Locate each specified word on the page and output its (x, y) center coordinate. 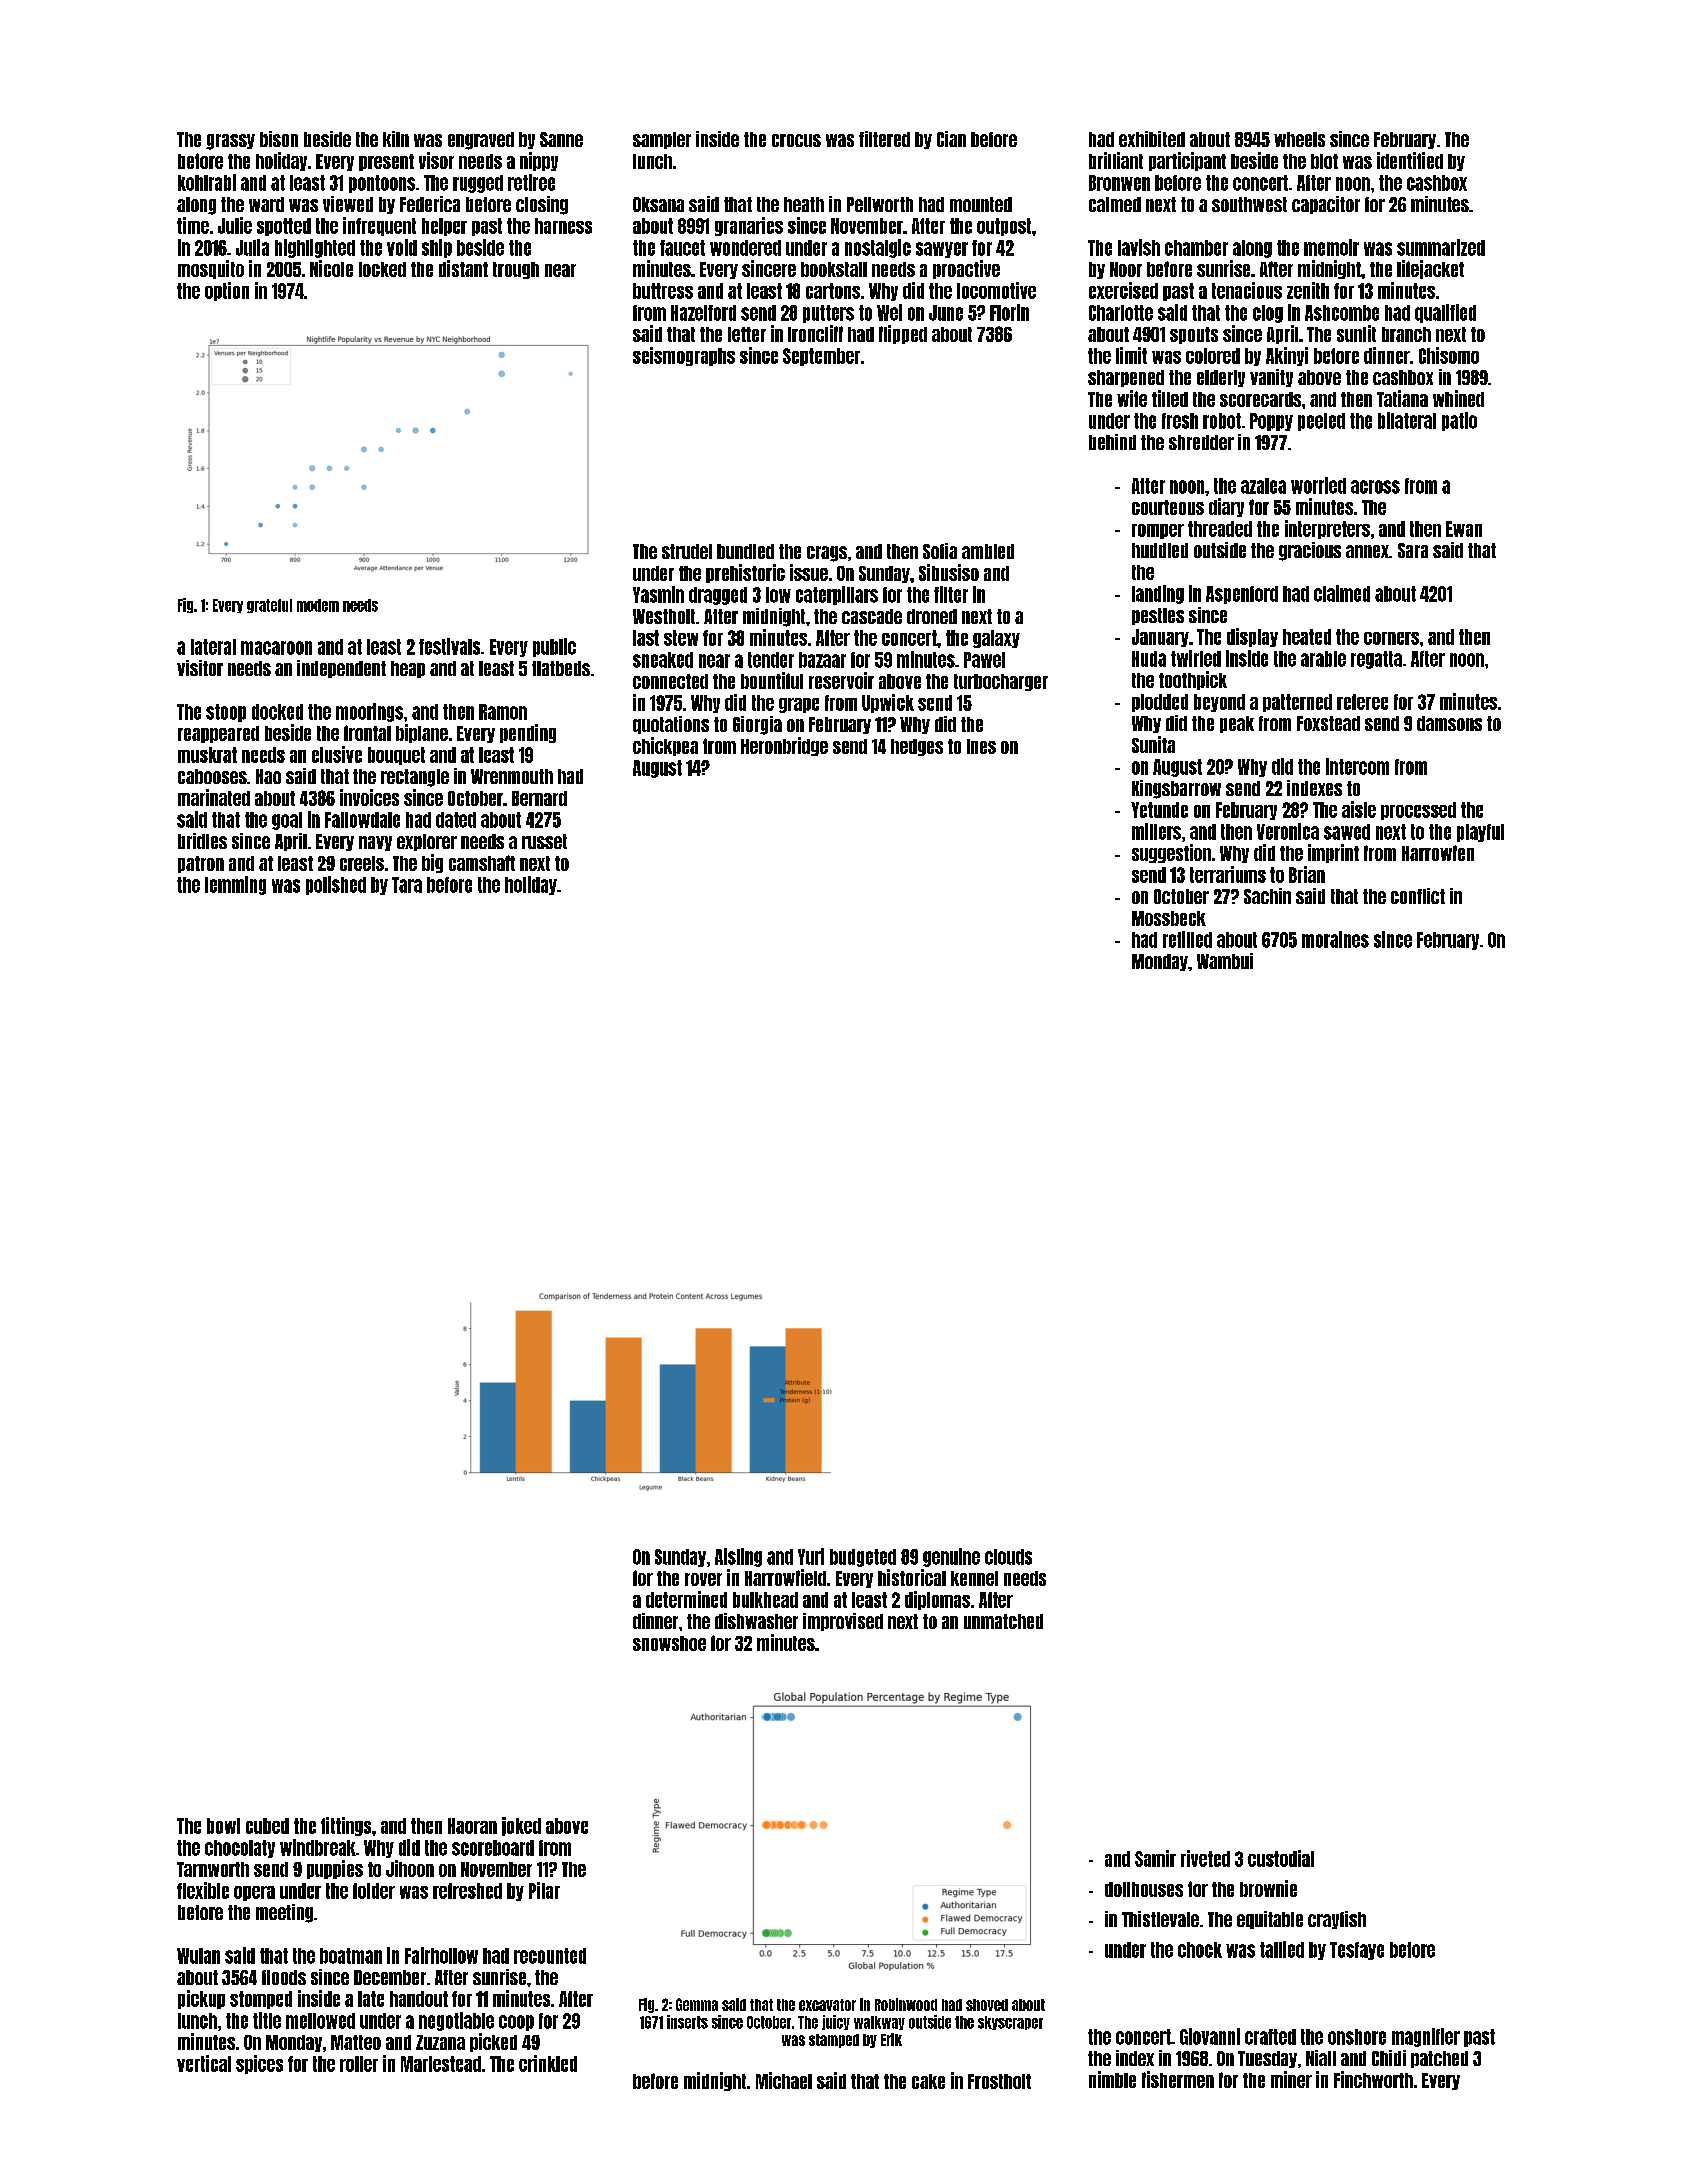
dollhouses (1144, 1889)
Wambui (1225, 961)
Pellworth (880, 204)
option (227, 291)
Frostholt (999, 2081)
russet (544, 841)
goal (287, 821)
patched (1439, 2059)
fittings (346, 1826)
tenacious (1247, 290)
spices (259, 2064)
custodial (1281, 1858)
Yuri (811, 1556)
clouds (1008, 1557)
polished (336, 885)
